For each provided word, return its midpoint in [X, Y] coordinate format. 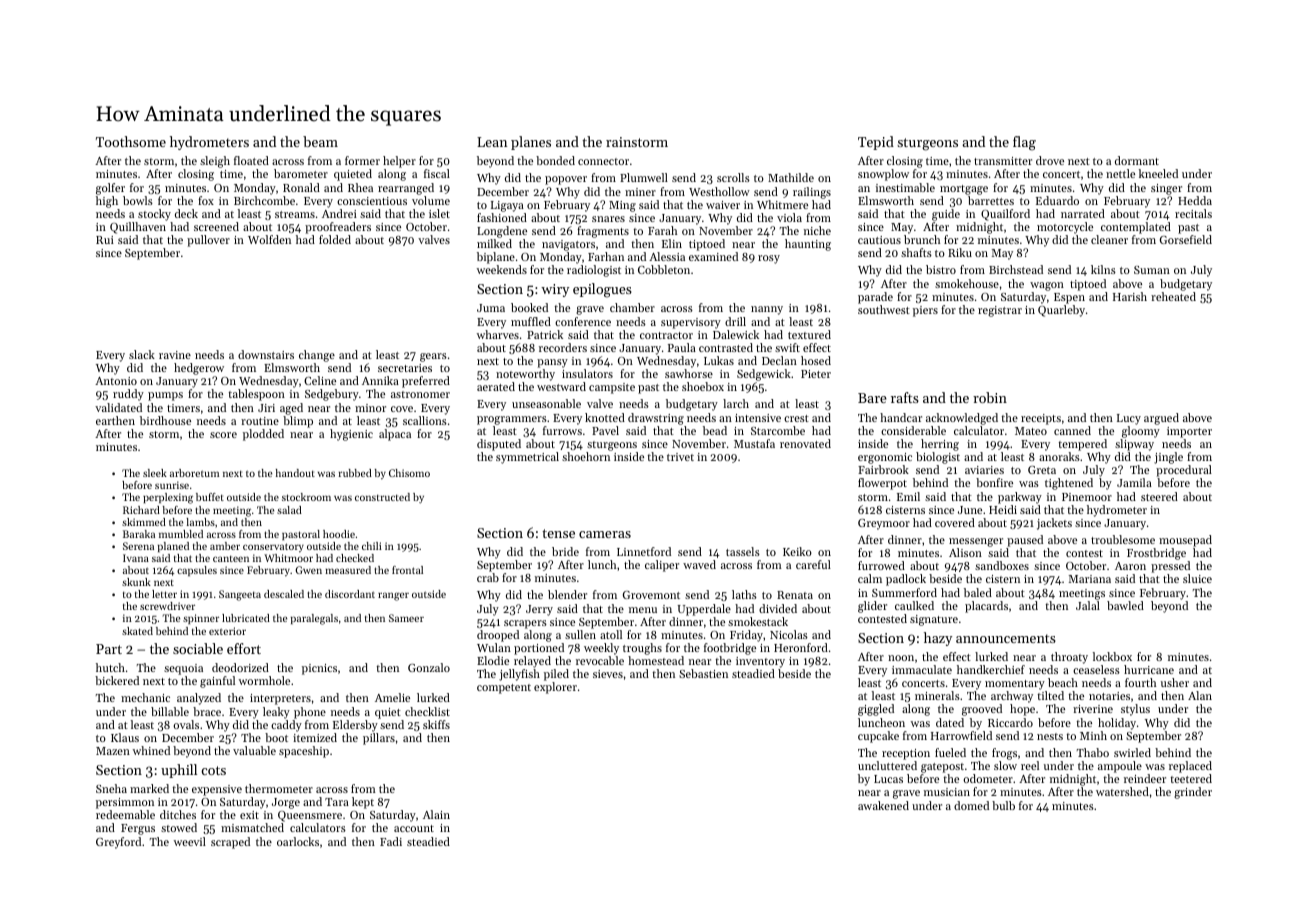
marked [149, 788]
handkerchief [991, 669]
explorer [555, 688]
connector [603, 161]
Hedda [1195, 200]
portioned [539, 649]
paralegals [314, 619]
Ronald [301, 187]
